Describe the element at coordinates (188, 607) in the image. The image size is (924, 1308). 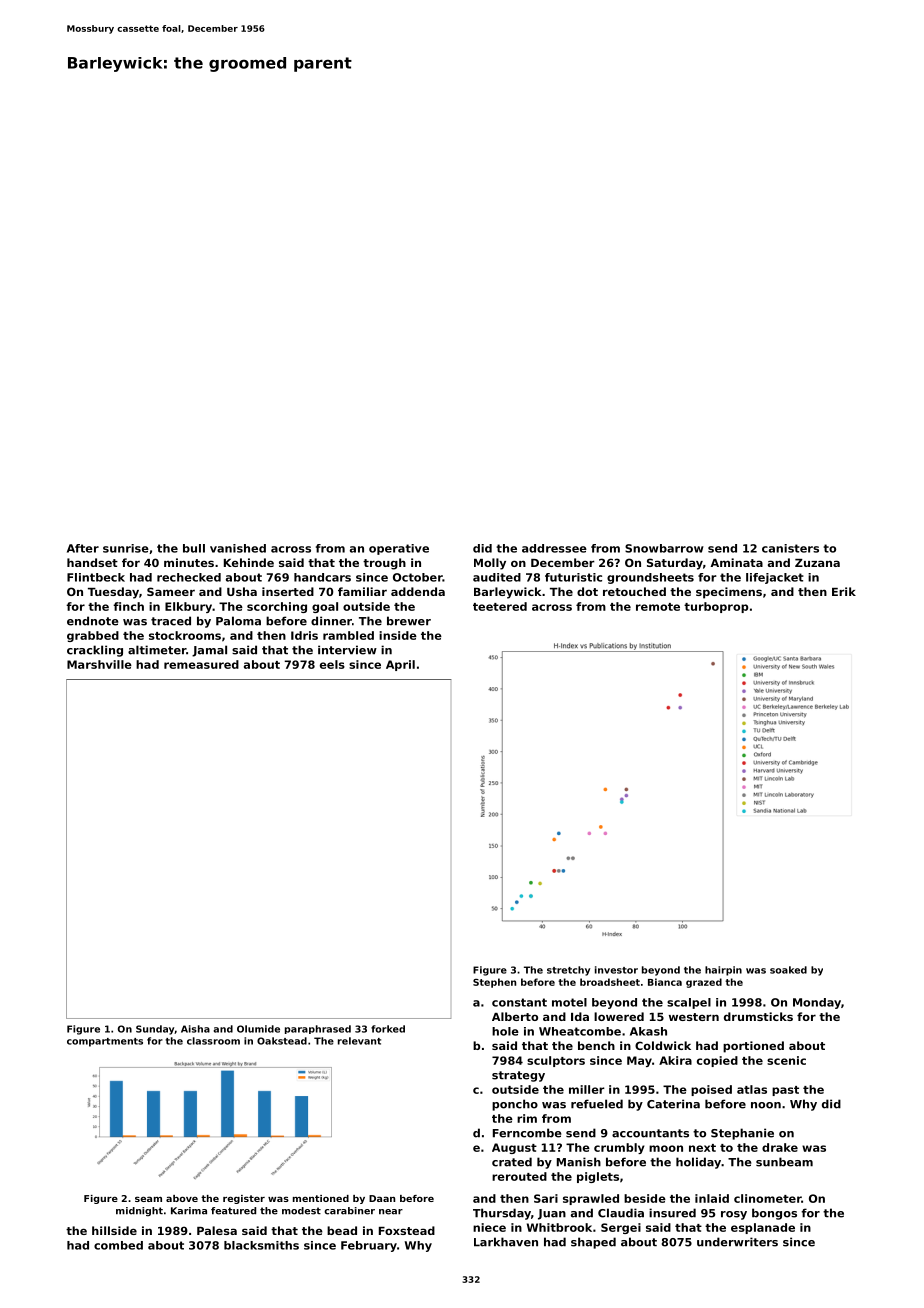
I see `Elkbury` at that location.
